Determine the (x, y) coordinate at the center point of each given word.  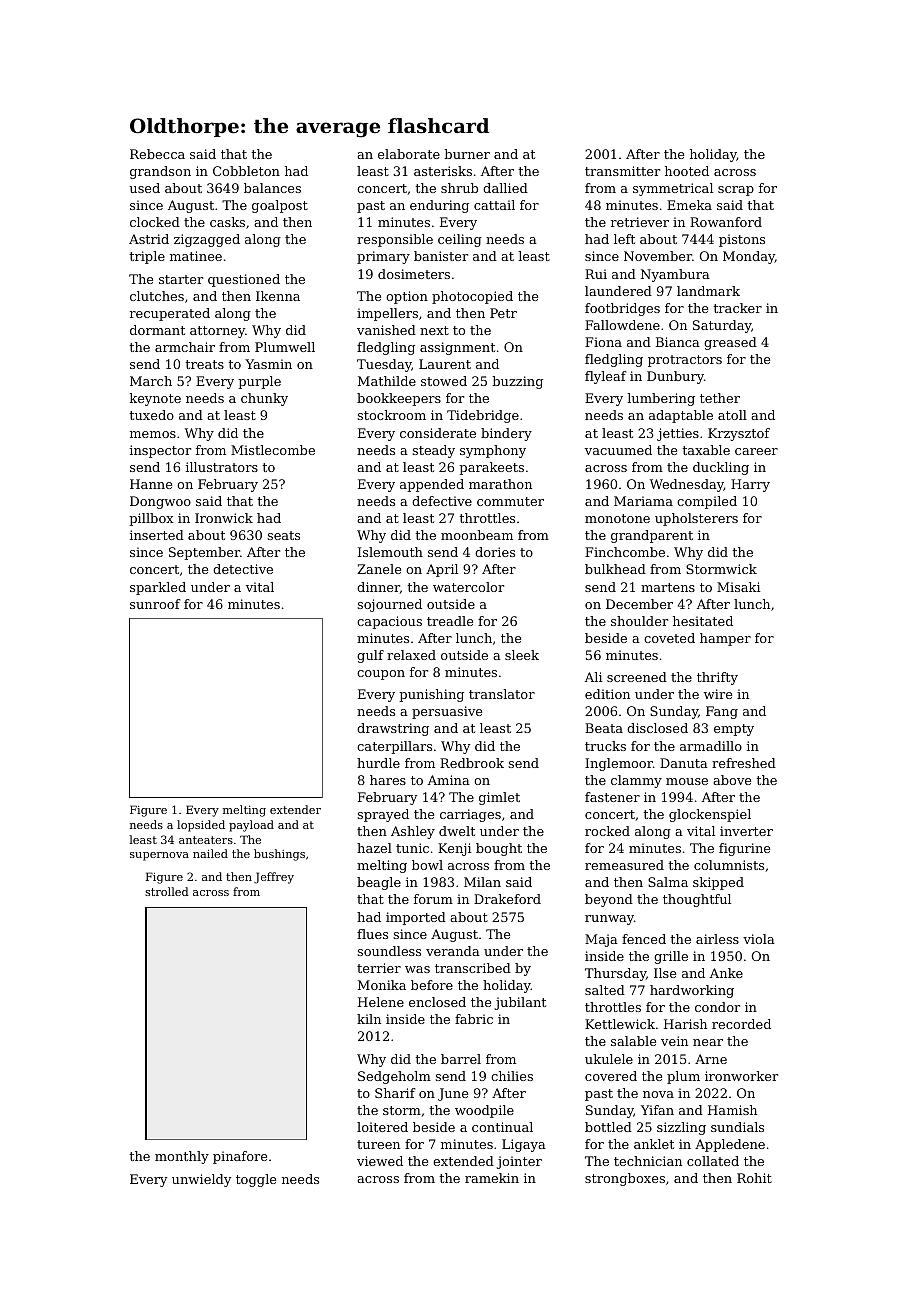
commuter (510, 501)
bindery (506, 434)
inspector (160, 451)
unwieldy (201, 1180)
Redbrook (472, 763)
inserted (157, 535)
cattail (494, 205)
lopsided (201, 826)
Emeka (689, 205)
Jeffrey (274, 878)
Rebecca (157, 154)
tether (720, 398)
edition (607, 694)
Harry (750, 485)
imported (416, 918)
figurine (744, 849)
